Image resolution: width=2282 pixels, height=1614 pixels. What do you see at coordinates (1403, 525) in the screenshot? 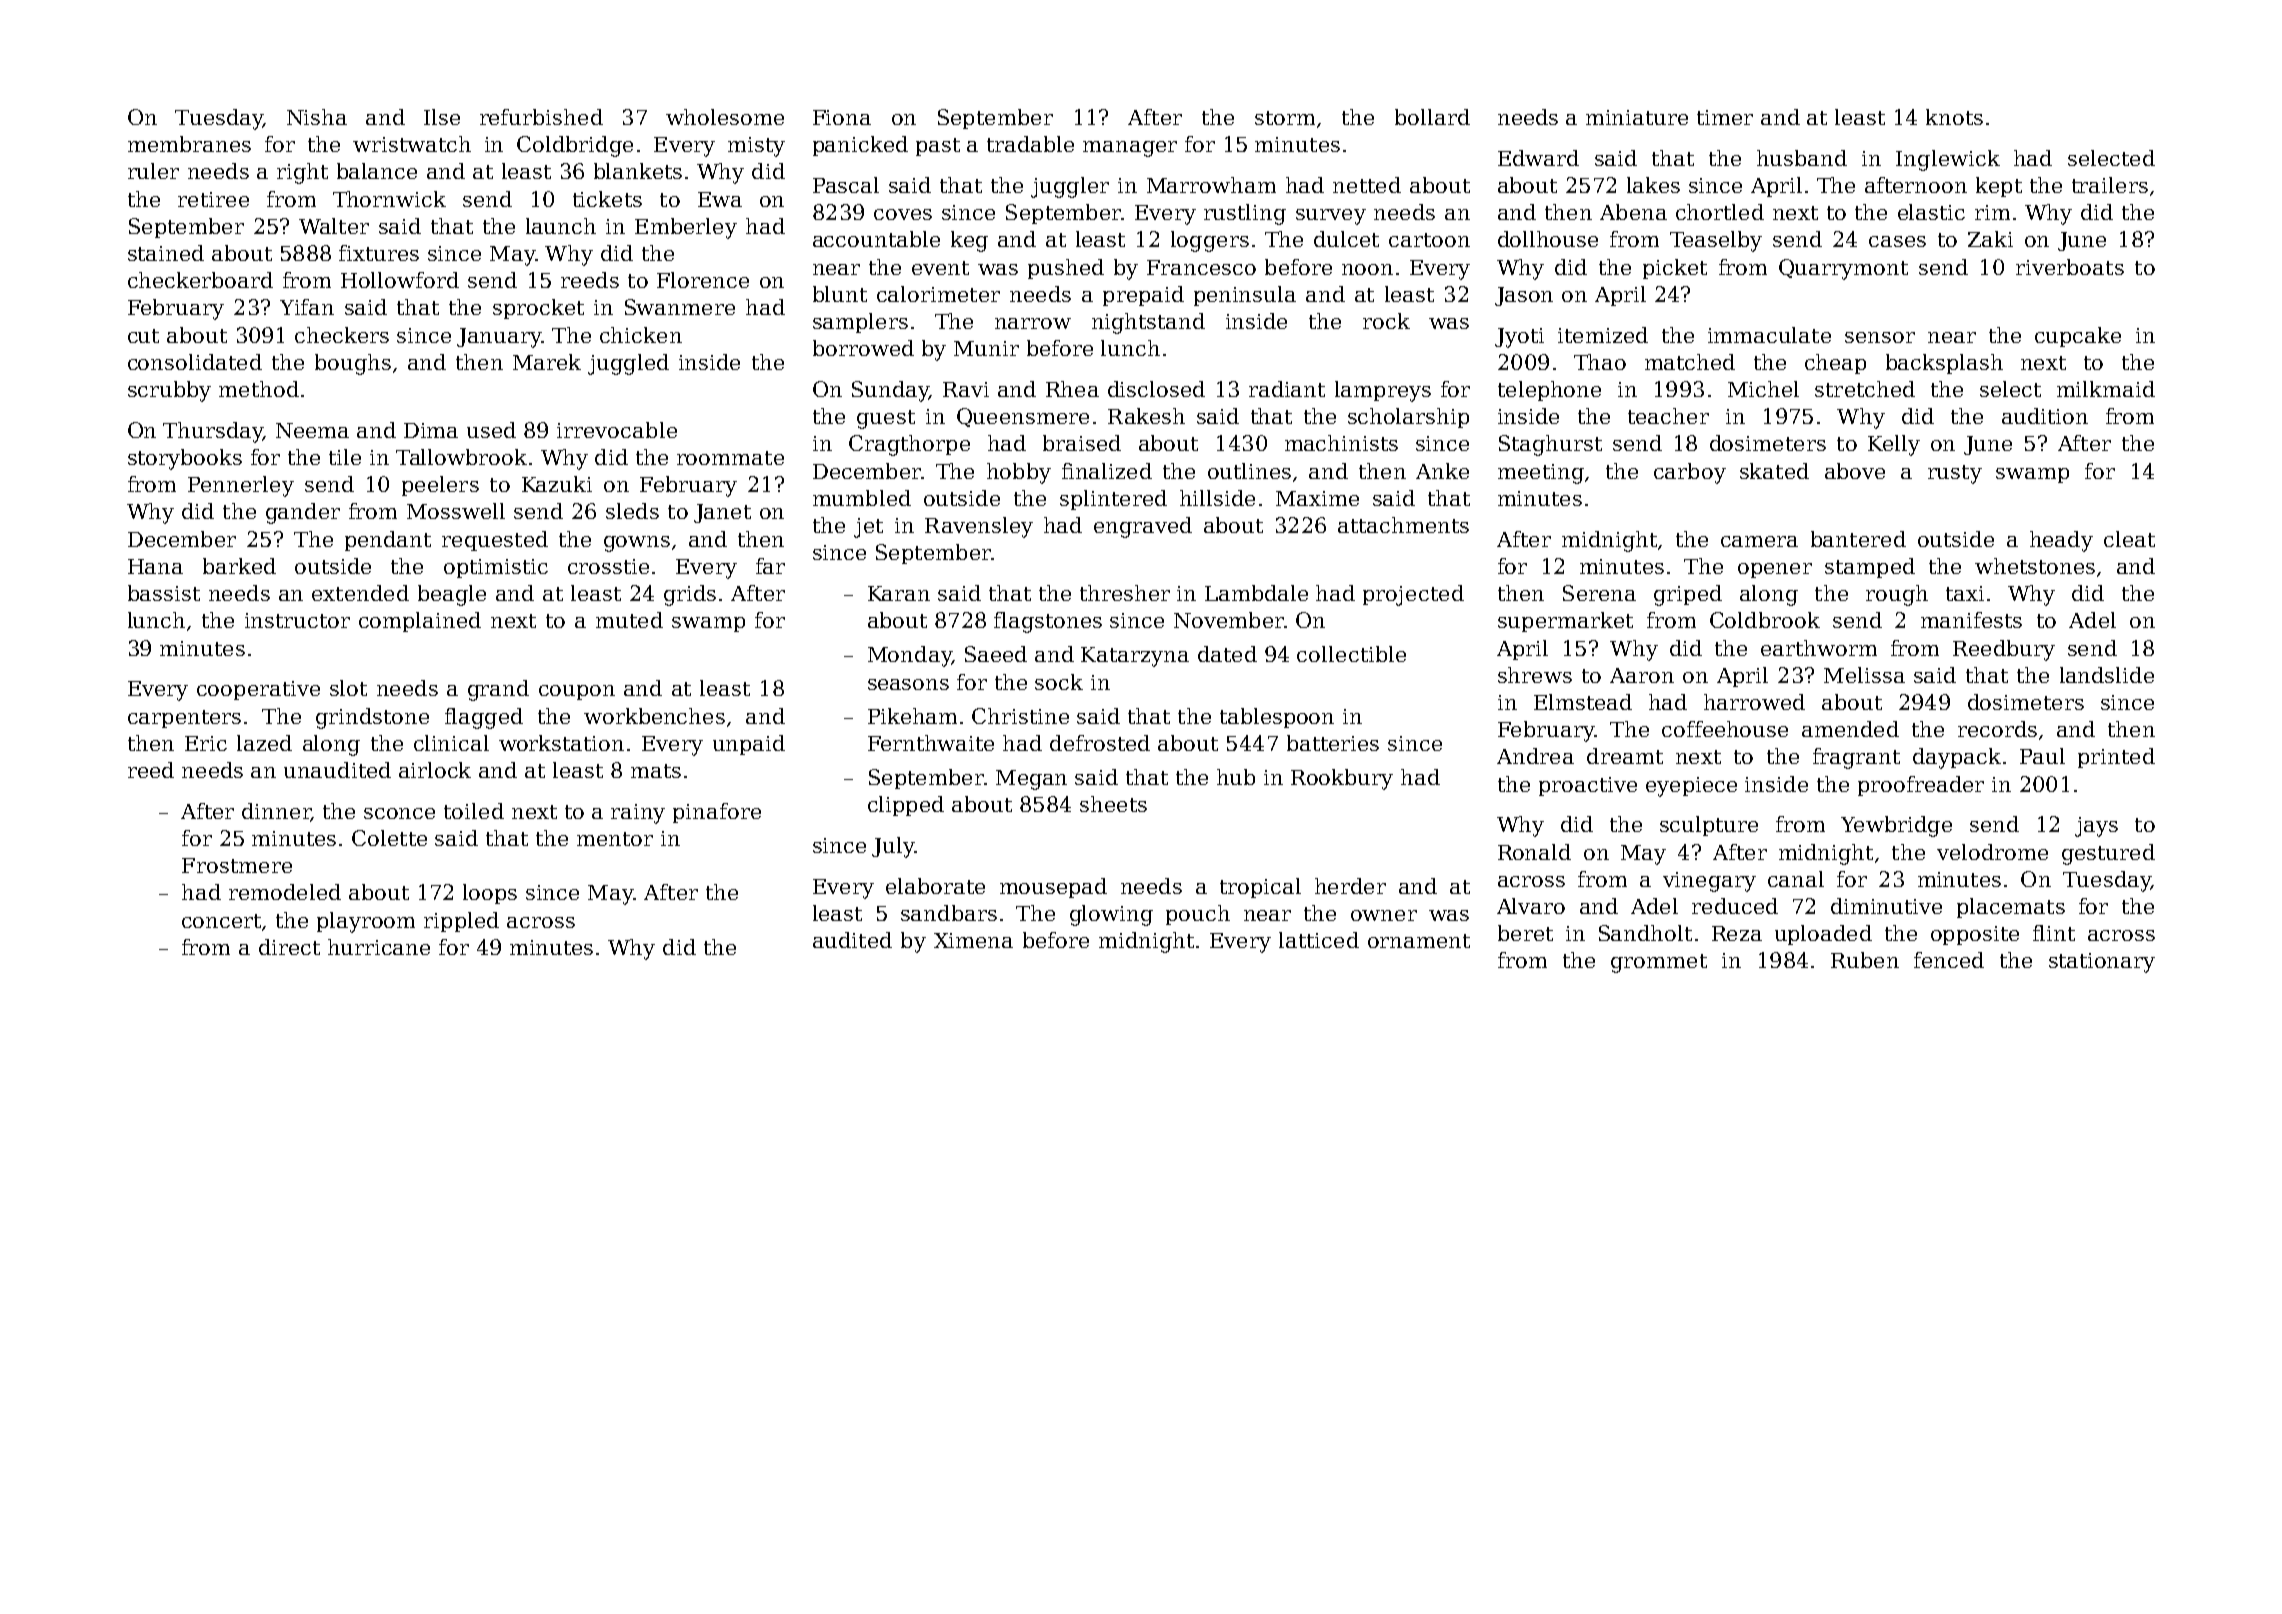
I see `attachments` at bounding box center [1403, 525].
